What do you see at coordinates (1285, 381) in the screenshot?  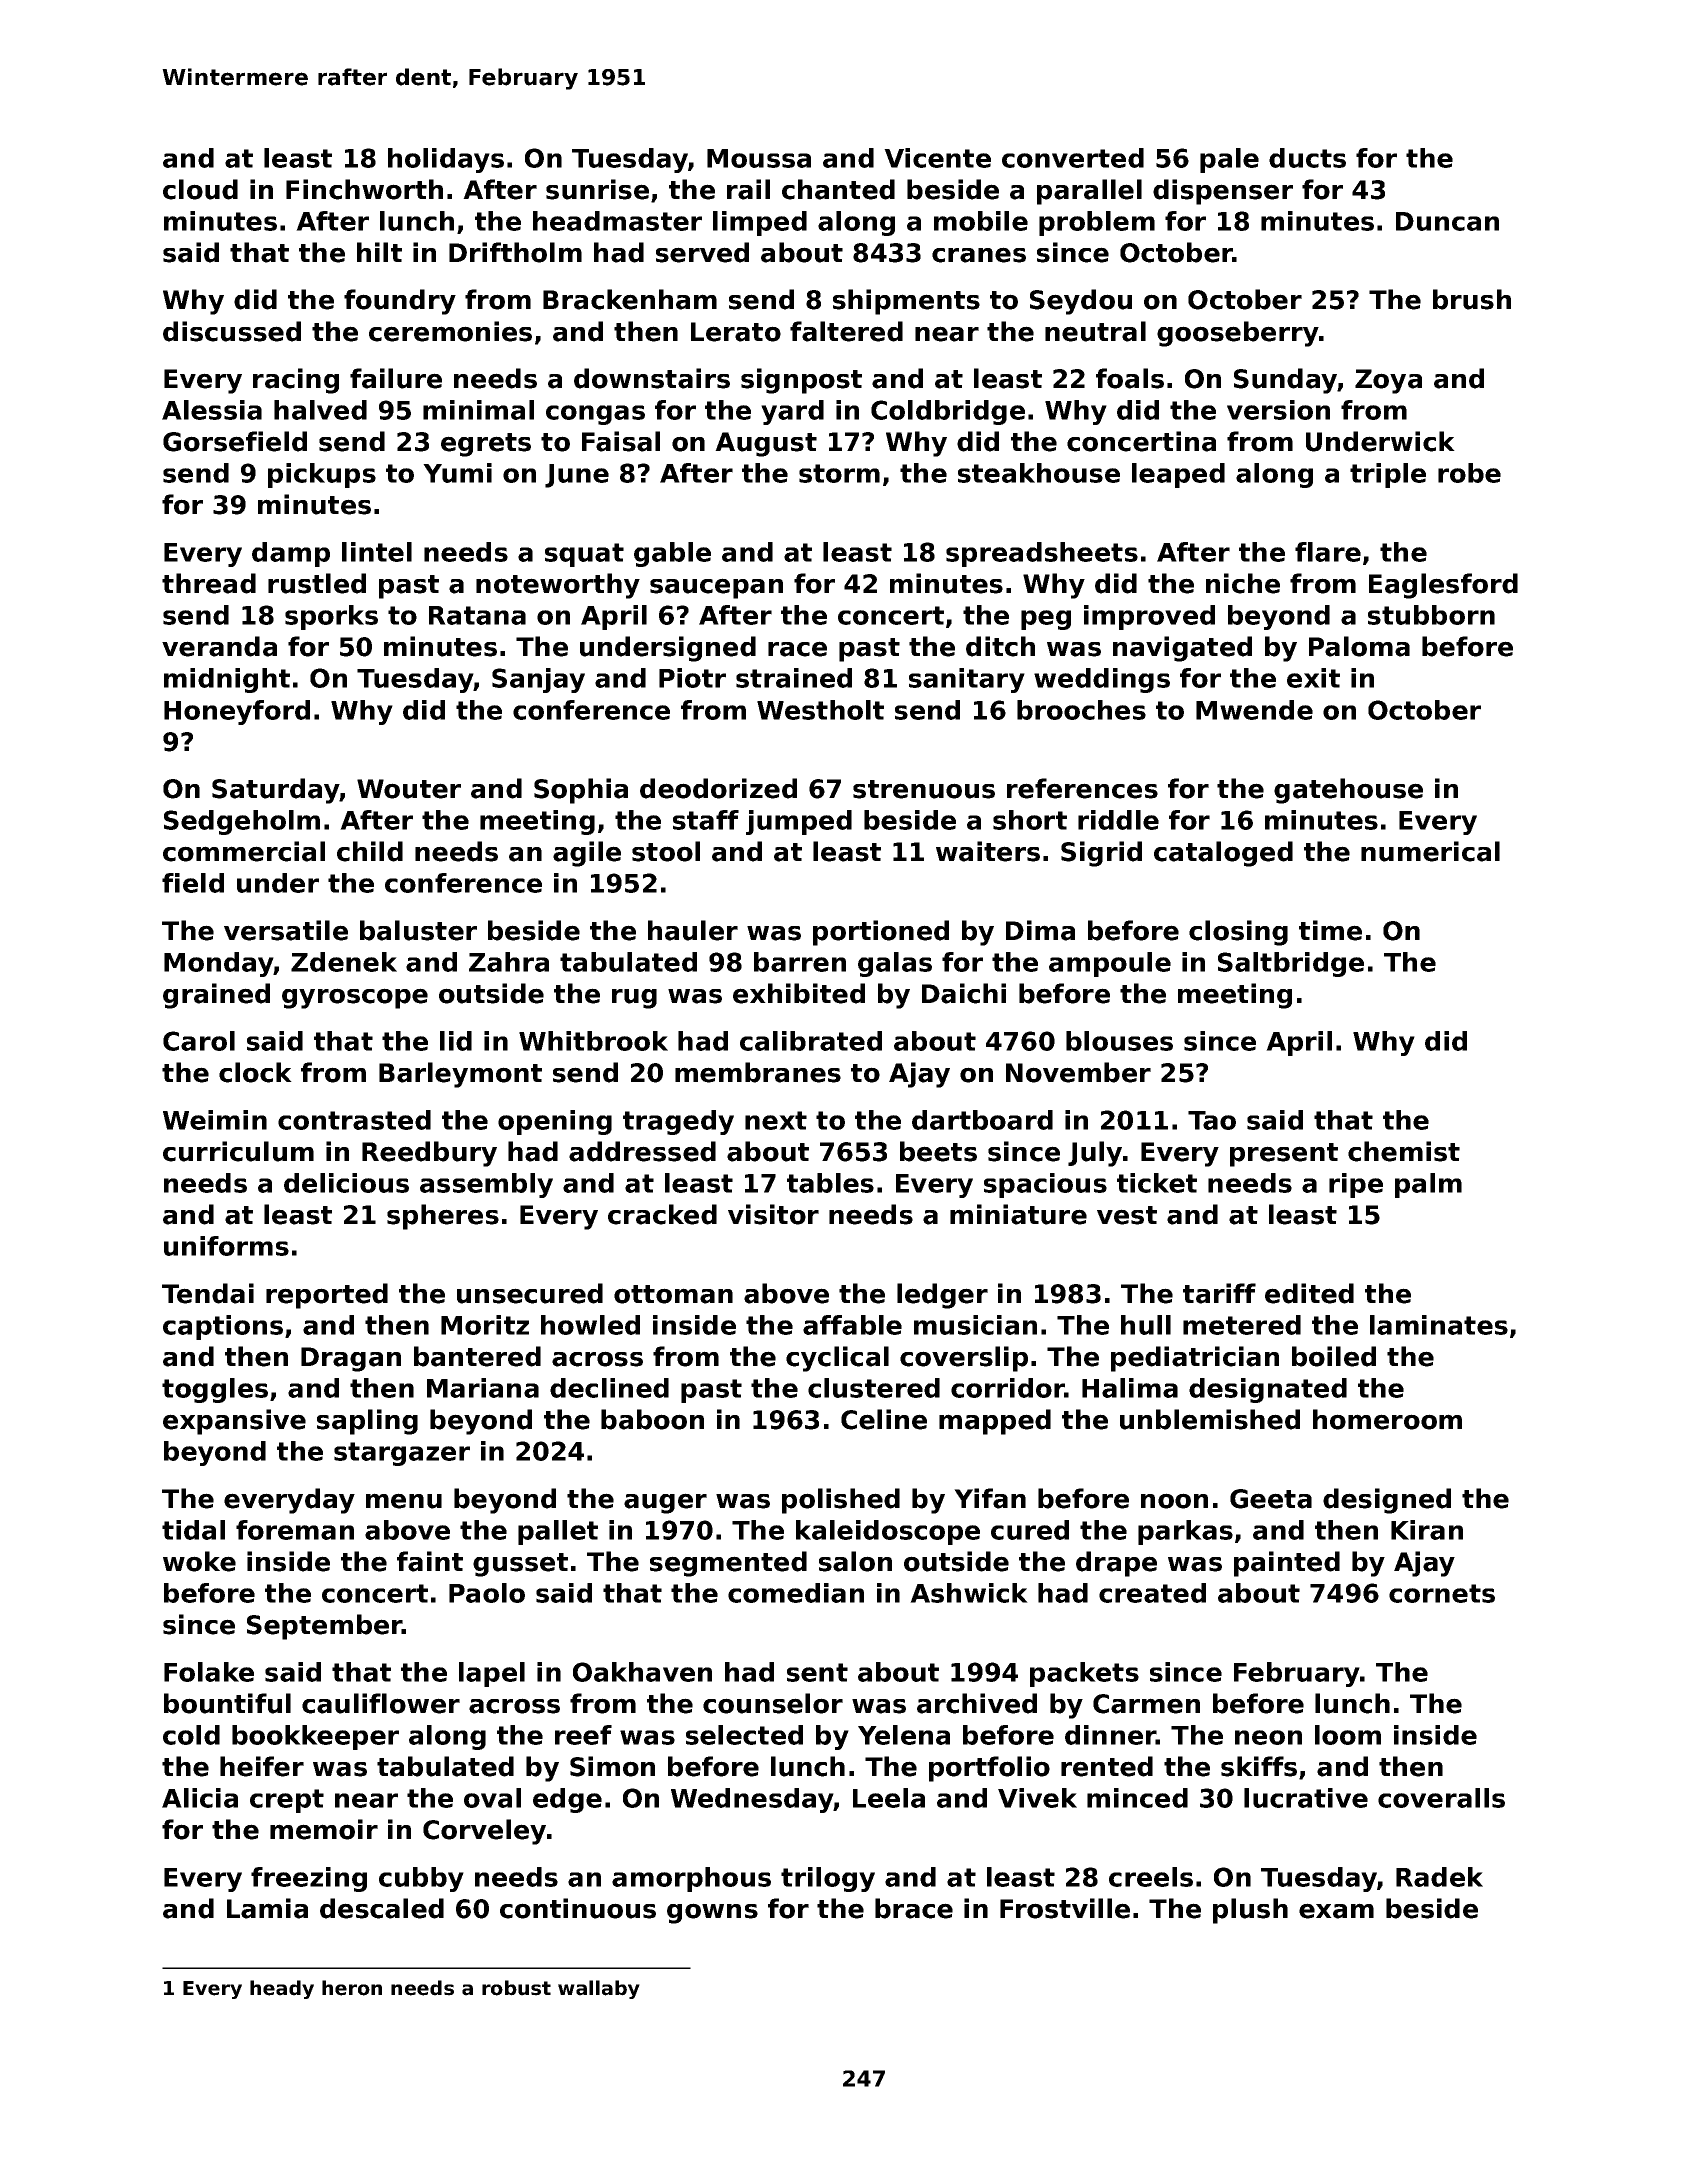 I see `Sunday` at bounding box center [1285, 381].
